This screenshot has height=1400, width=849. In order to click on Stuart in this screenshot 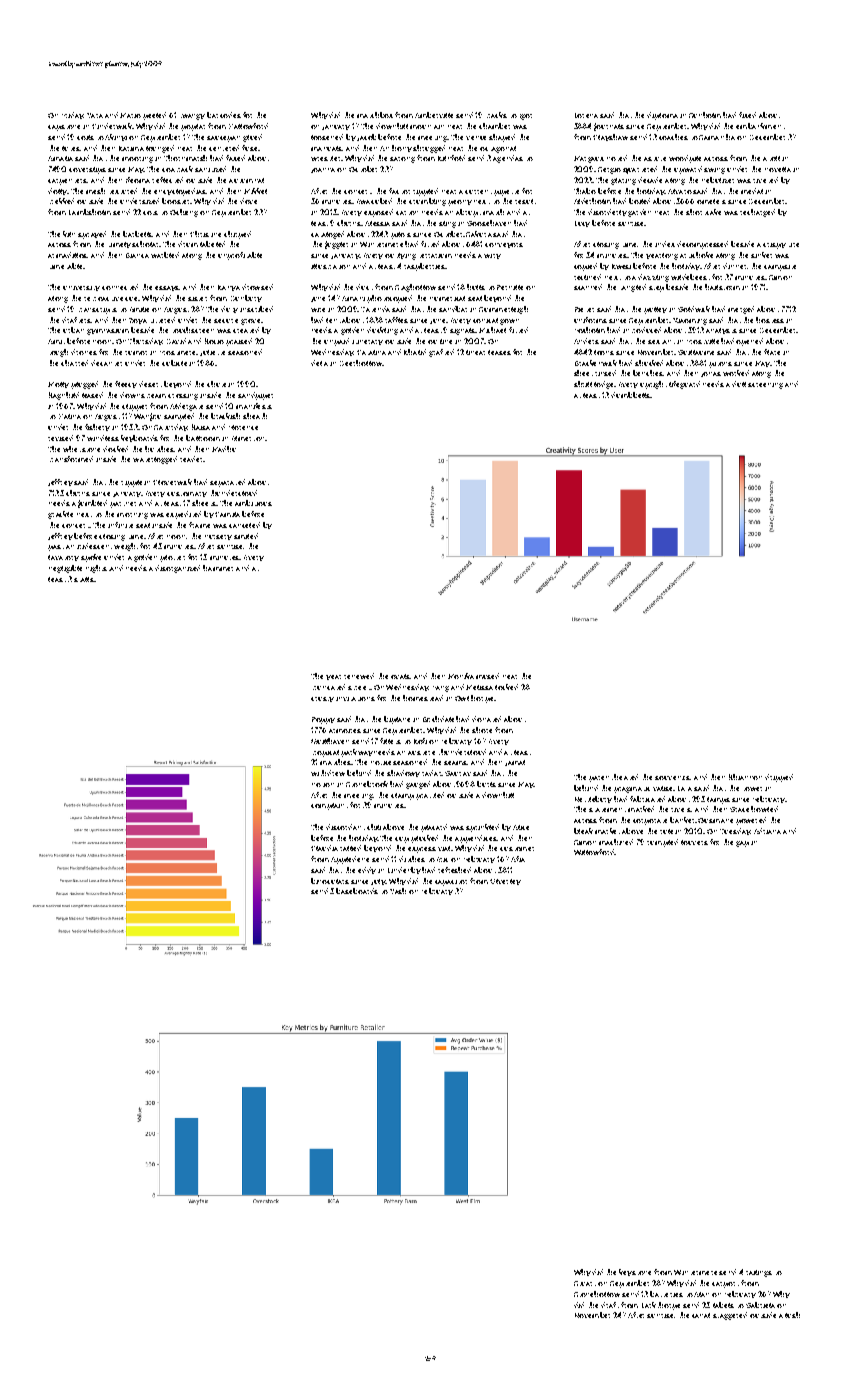, I will do `click(585, 1283)`.
